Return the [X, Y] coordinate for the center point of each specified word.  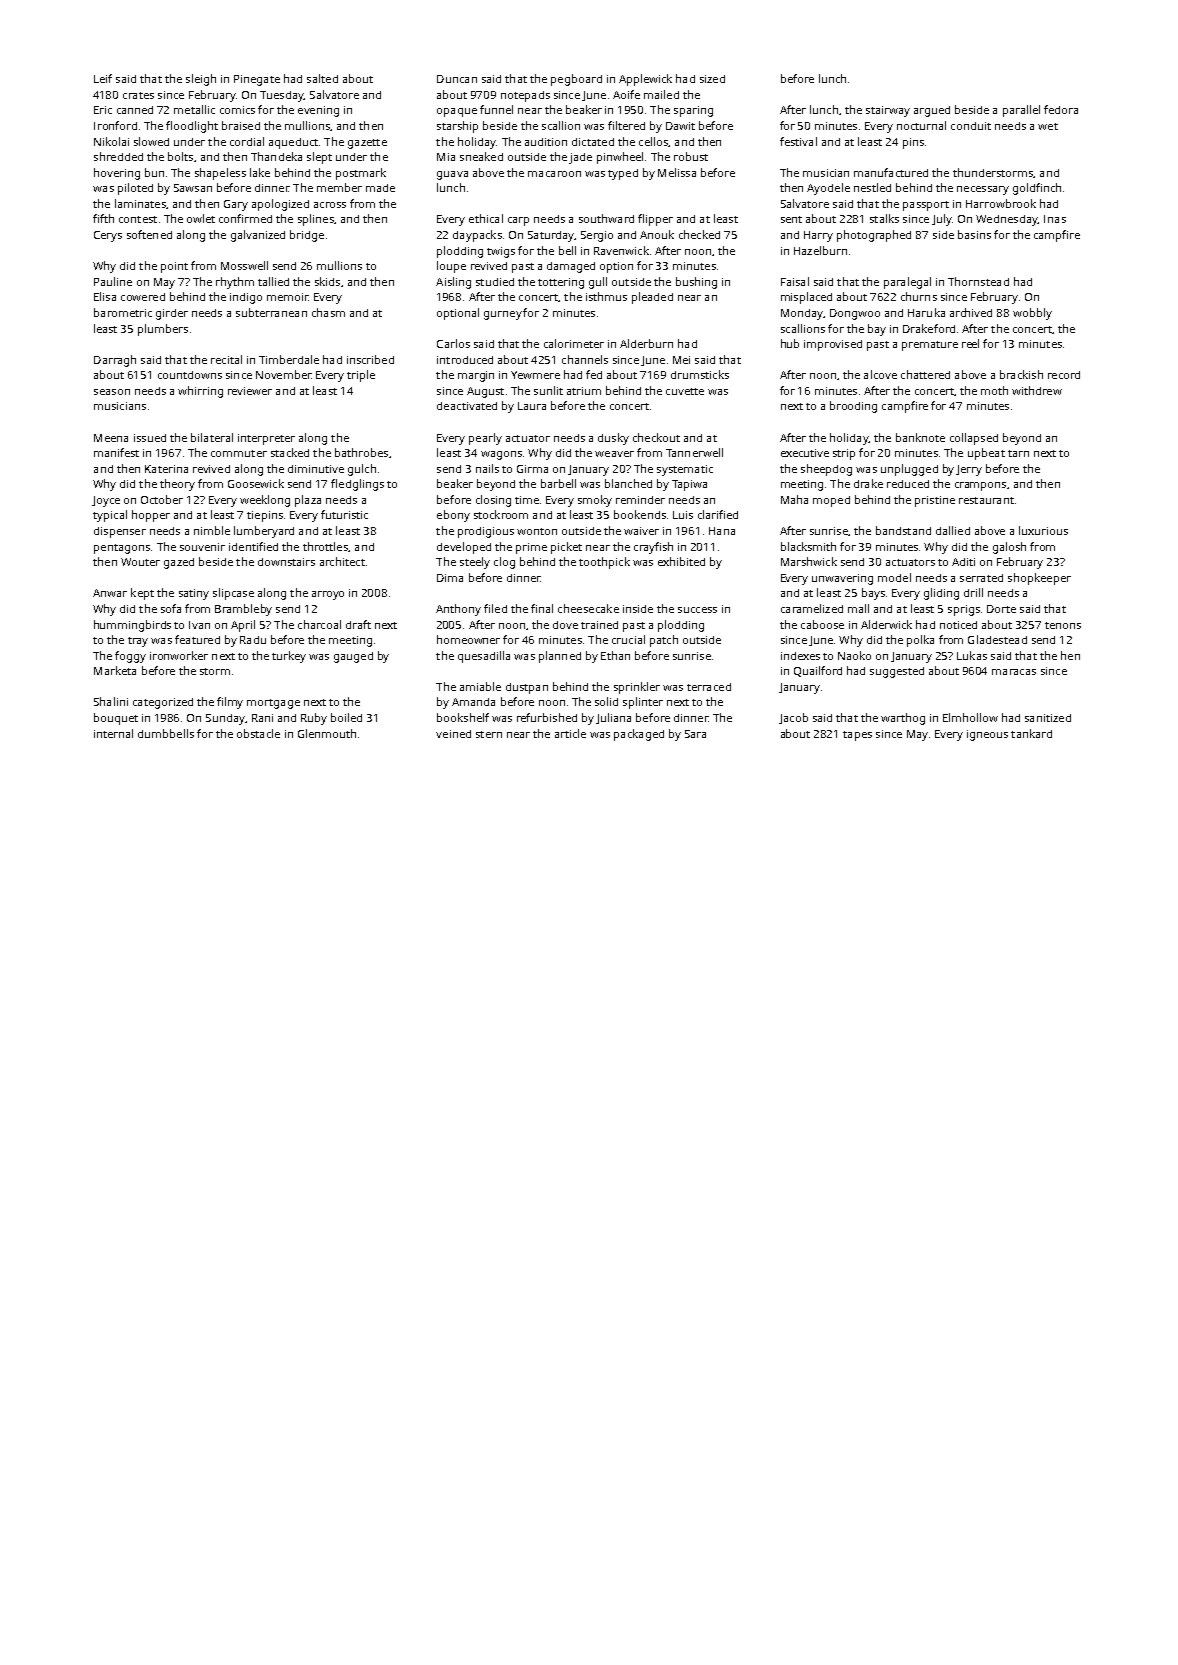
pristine [935, 501]
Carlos [453, 343]
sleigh [201, 80]
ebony [453, 516]
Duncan [457, 79]
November [283, 374]
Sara [695, 734]
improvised [833, 345]
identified [253, 546]
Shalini [111, 701]
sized [712, 79]
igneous [987, 735]
